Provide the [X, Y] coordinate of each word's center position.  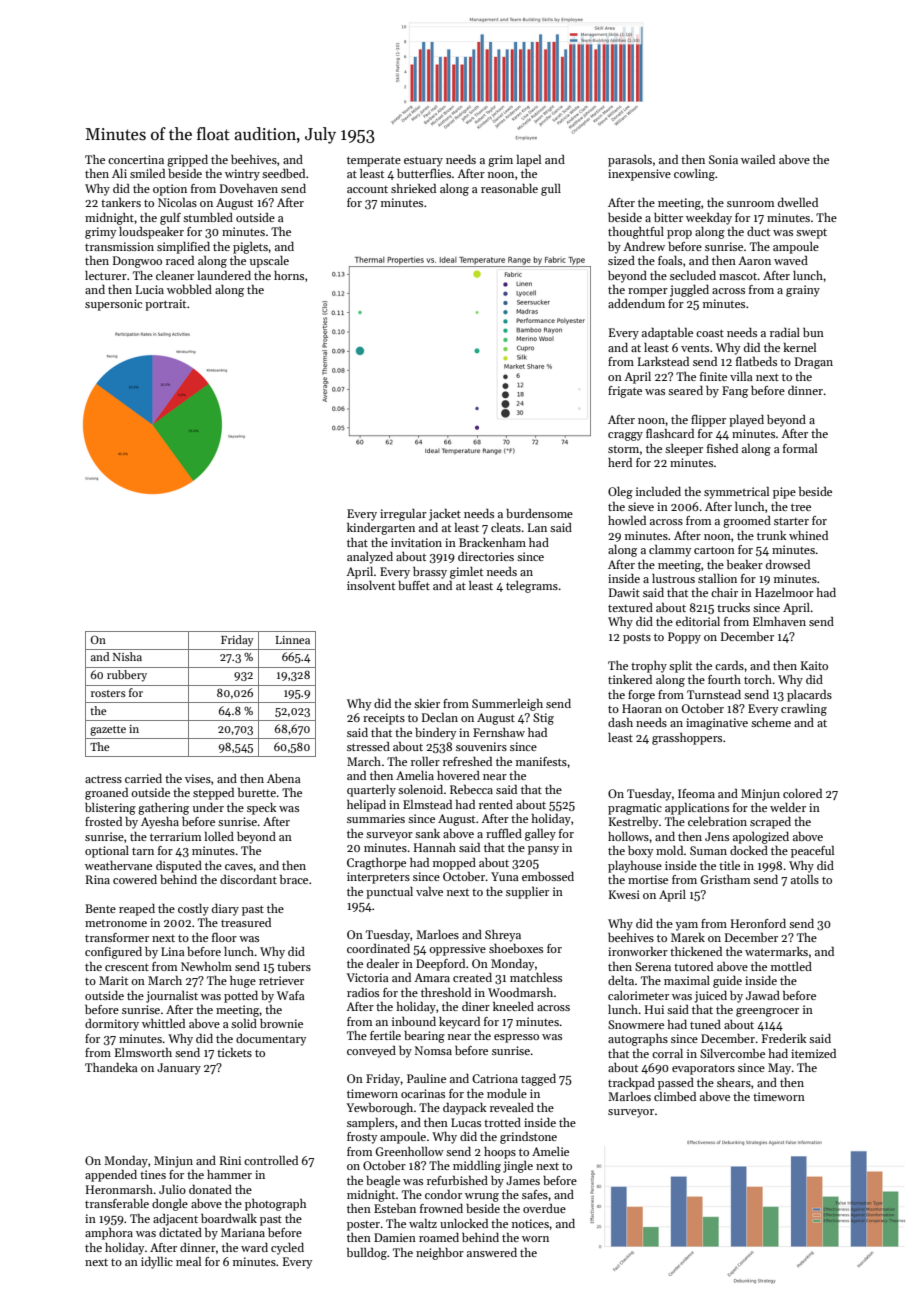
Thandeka [111, 1067]
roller [425, 761]
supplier [527, 893]
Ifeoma [696, 793]
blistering [110, 809]
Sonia [723, 159]
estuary [423, 161]
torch [758, 679]
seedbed [283, 173]
